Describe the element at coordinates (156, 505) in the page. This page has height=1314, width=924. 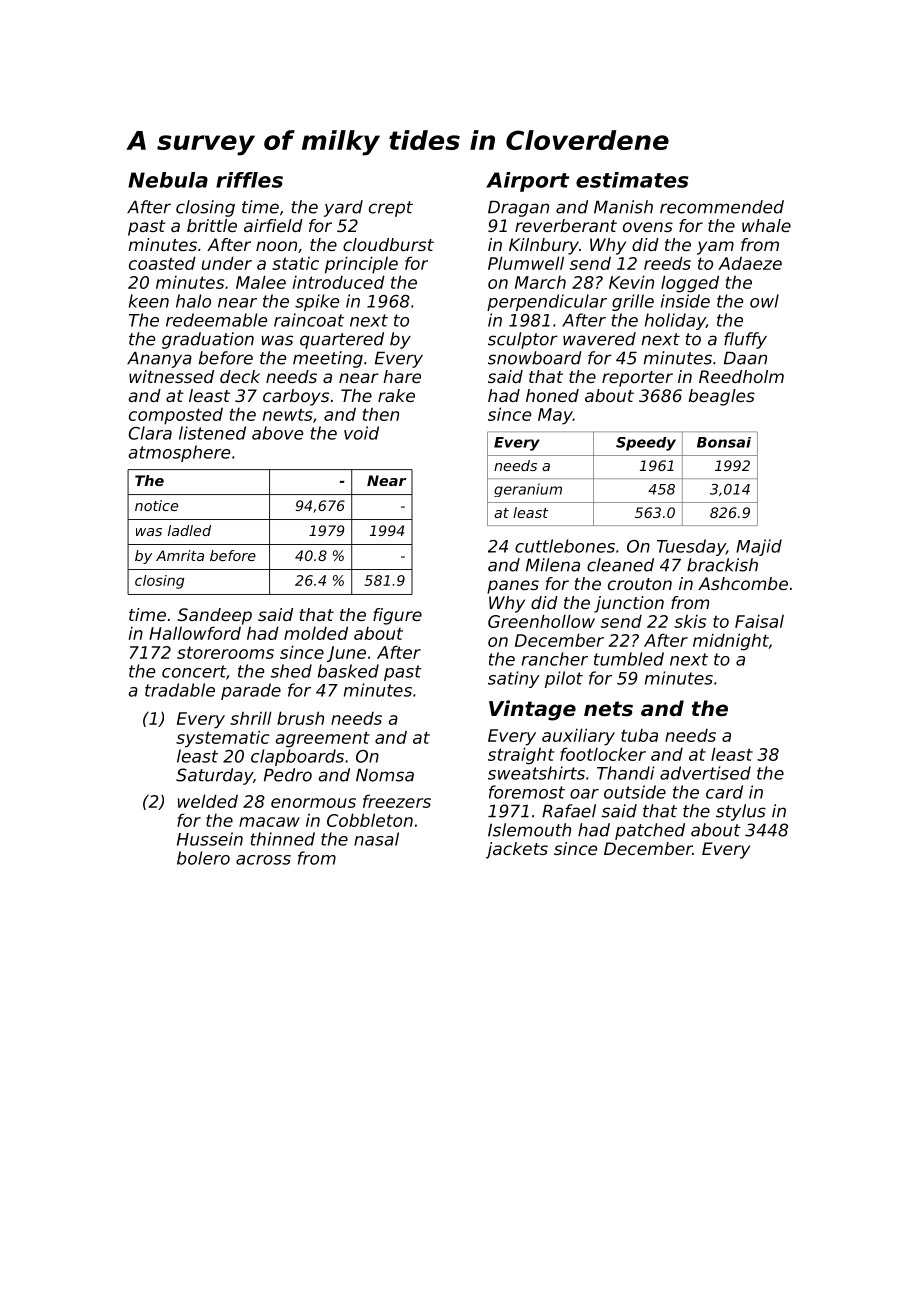
I see `notice` at that location.
